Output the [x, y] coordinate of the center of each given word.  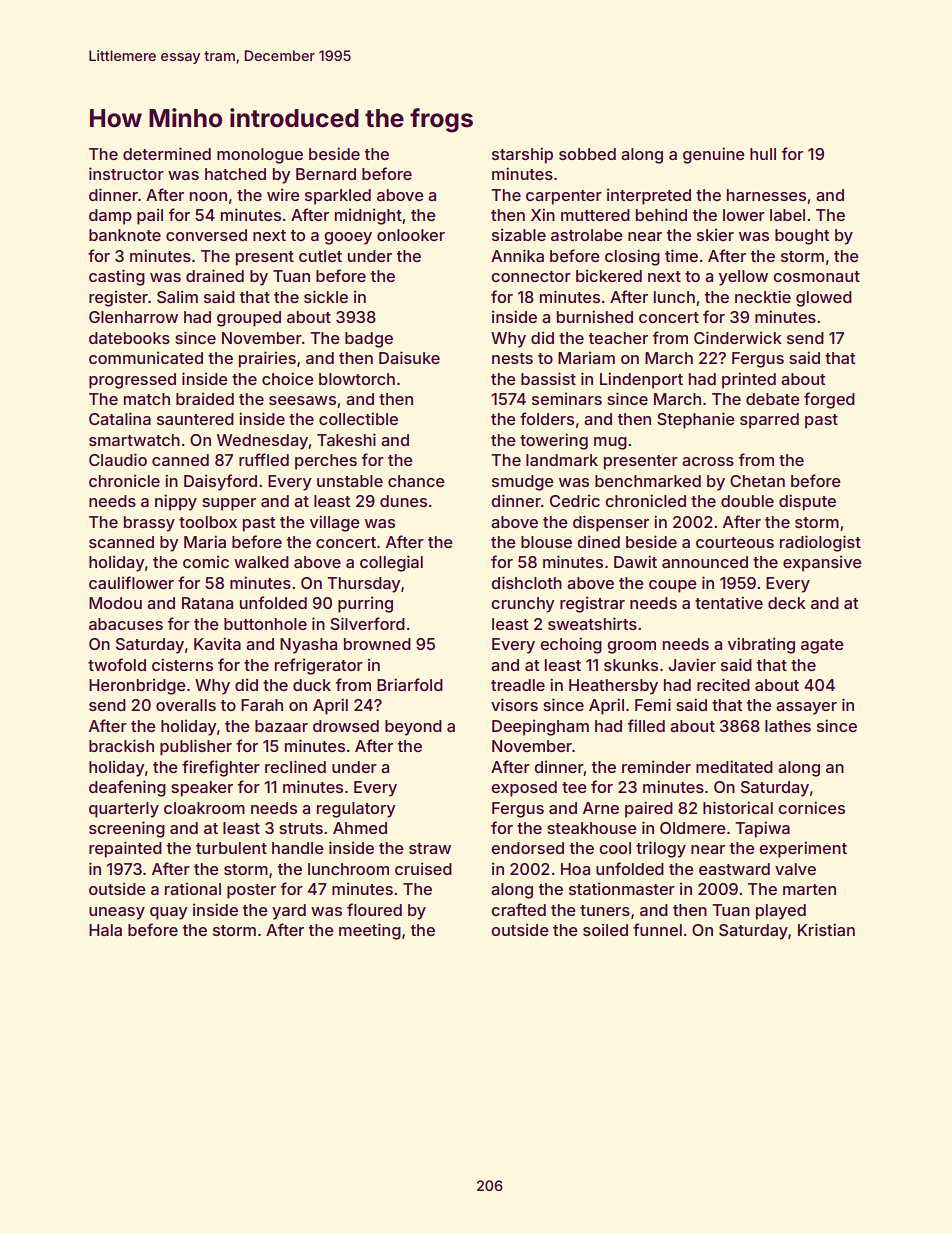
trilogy [661, 849]
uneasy [117, 913]
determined [167, 153]
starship [522, 155]
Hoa [575, 869]
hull [763, 154]
